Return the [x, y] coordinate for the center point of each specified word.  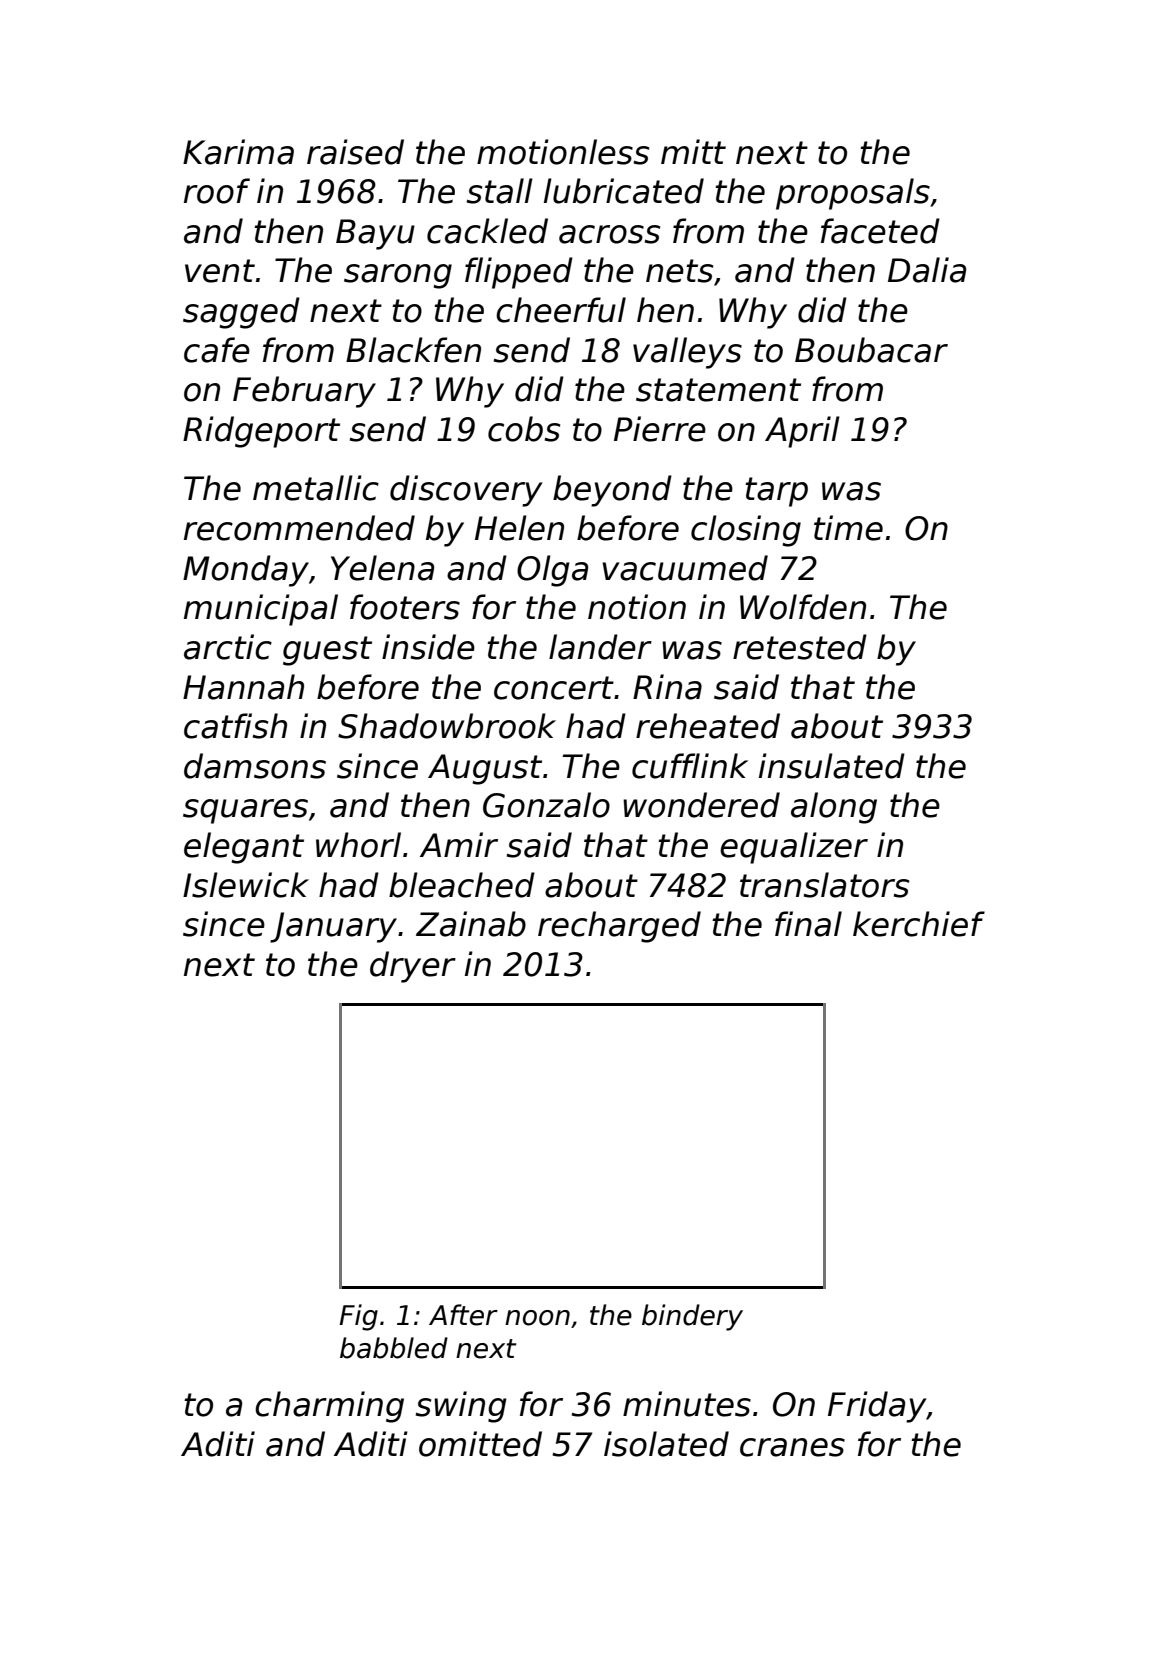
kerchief [919, 924]
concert [554, 688]
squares [245, 811]
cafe [217, 350]
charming [329, 1407]
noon [537, 1318]
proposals [853, 194]
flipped [519, 273]
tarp [776, 492]
